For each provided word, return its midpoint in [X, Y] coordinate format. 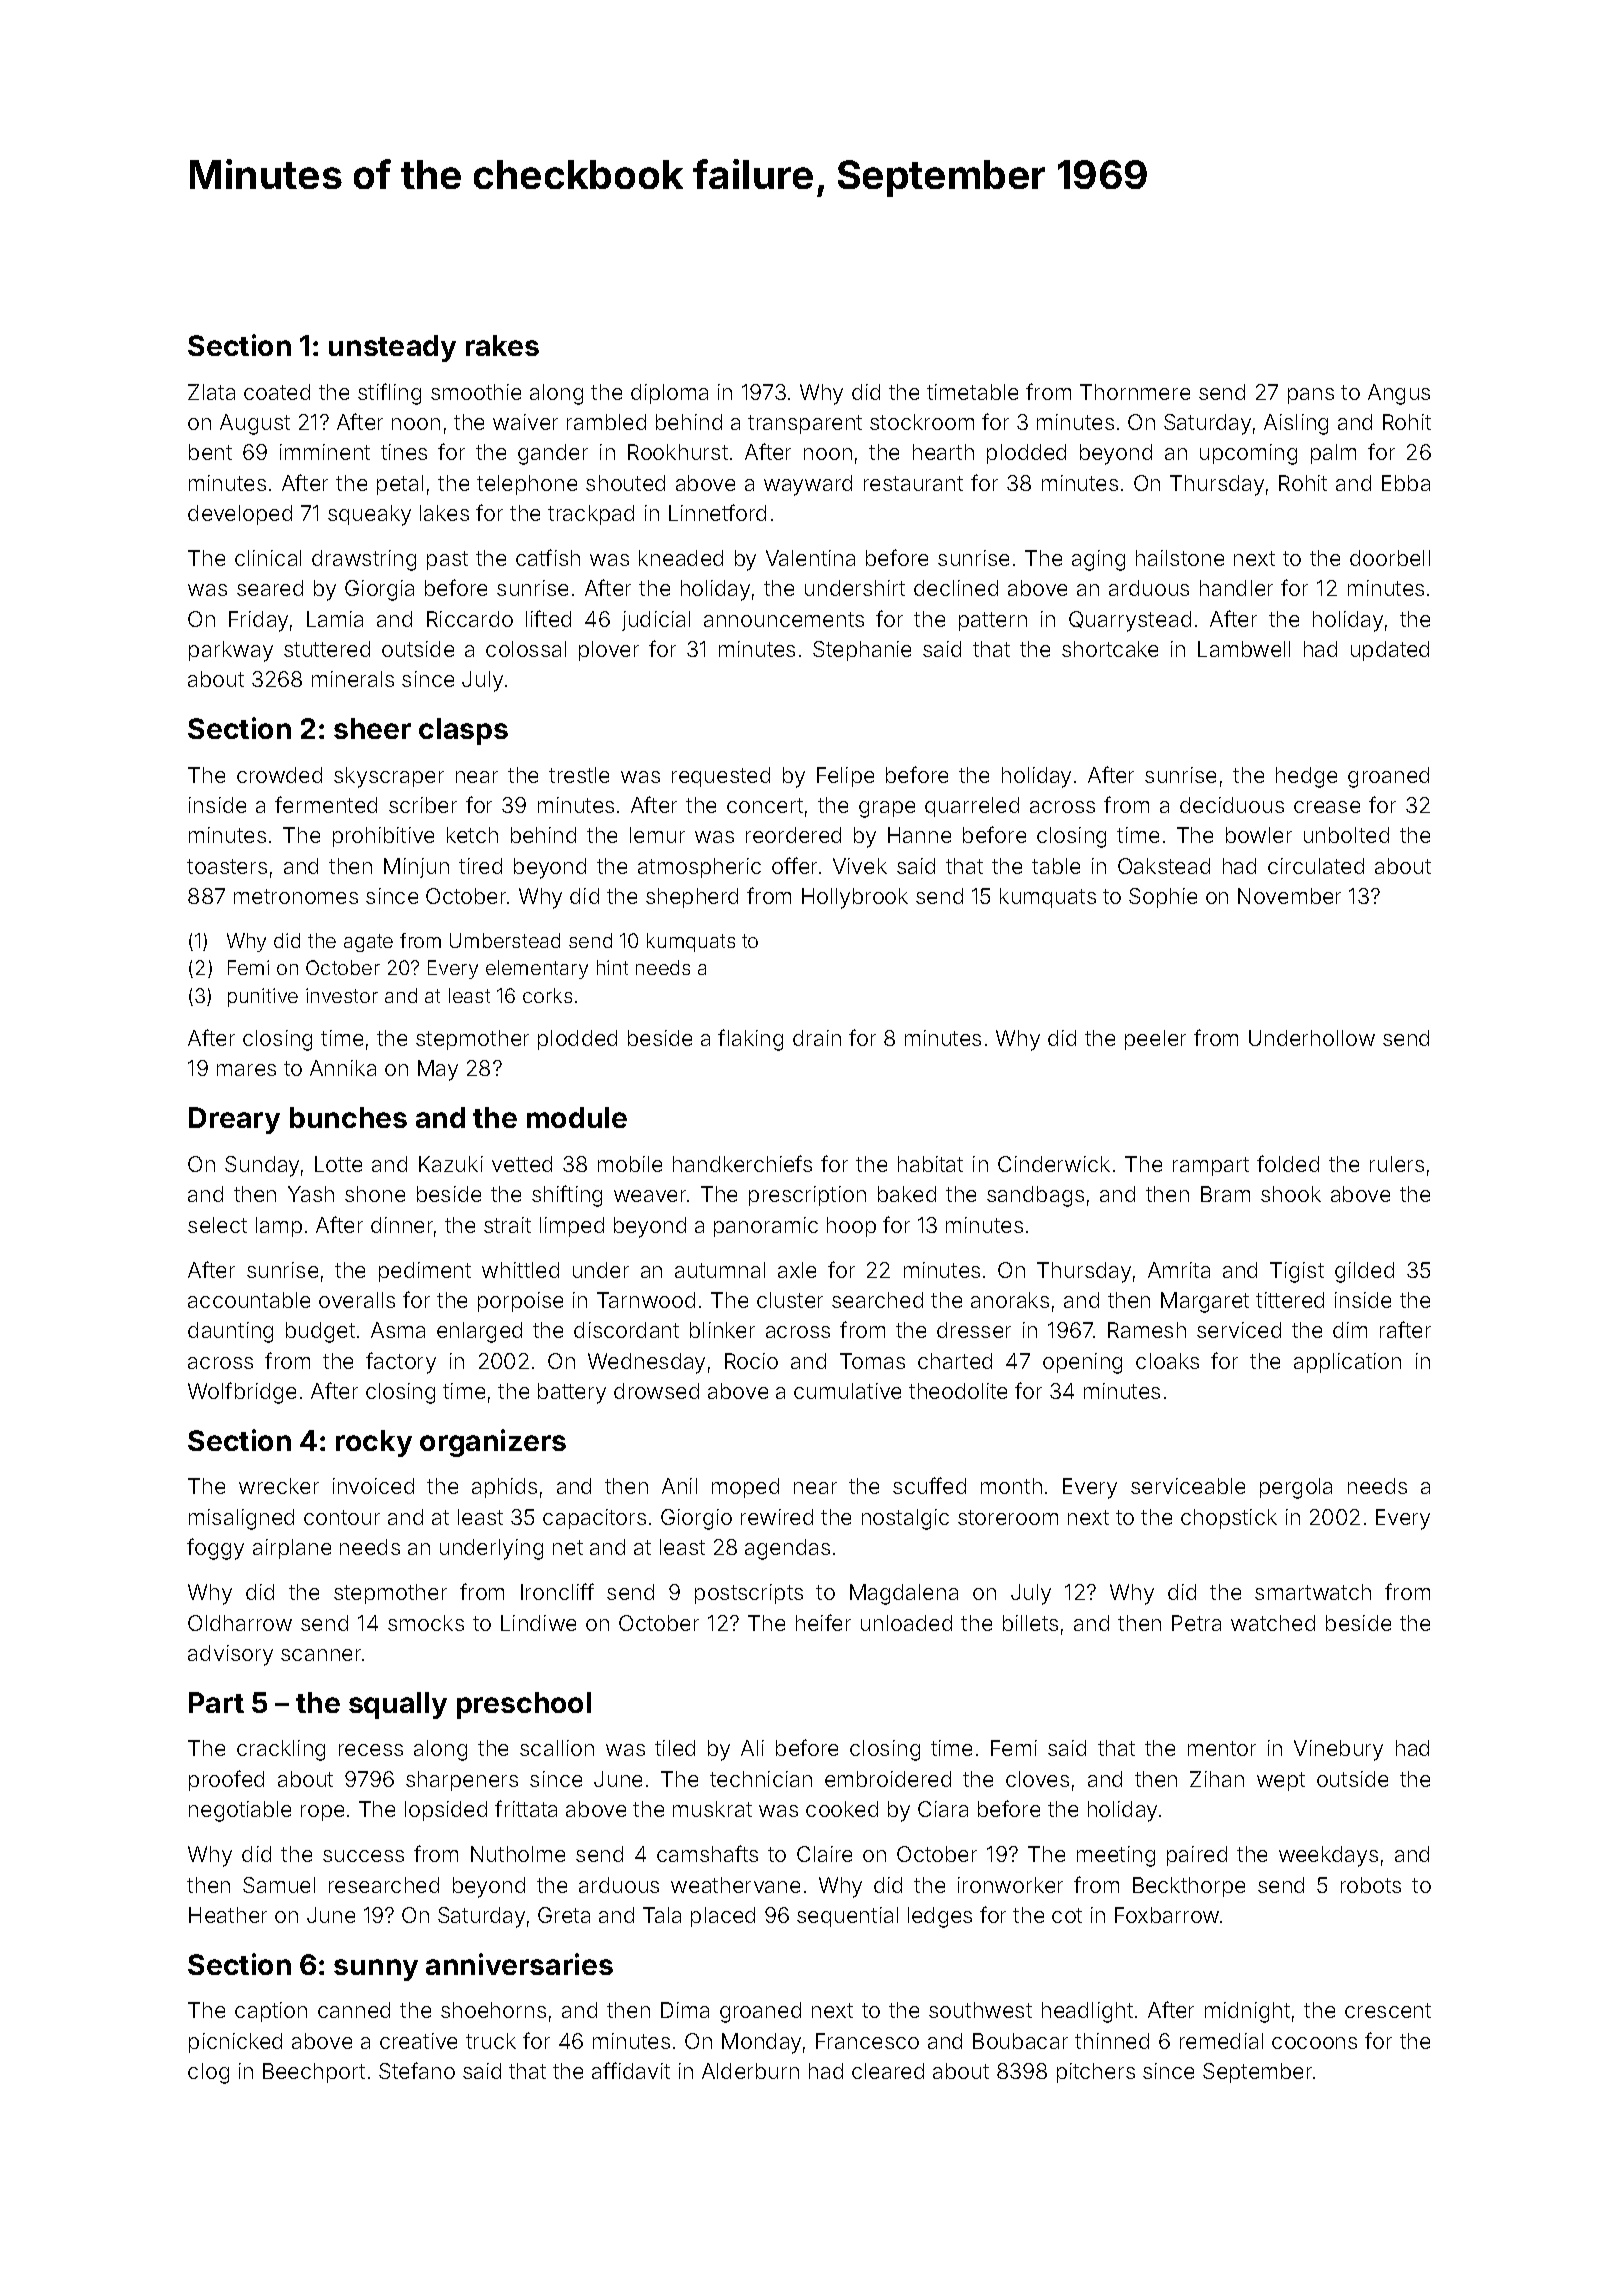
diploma [669, 394]
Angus [1399, 394]
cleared [888, 2071]
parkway [231, 651]
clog [208, 2073]
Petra [1196, 1623]
